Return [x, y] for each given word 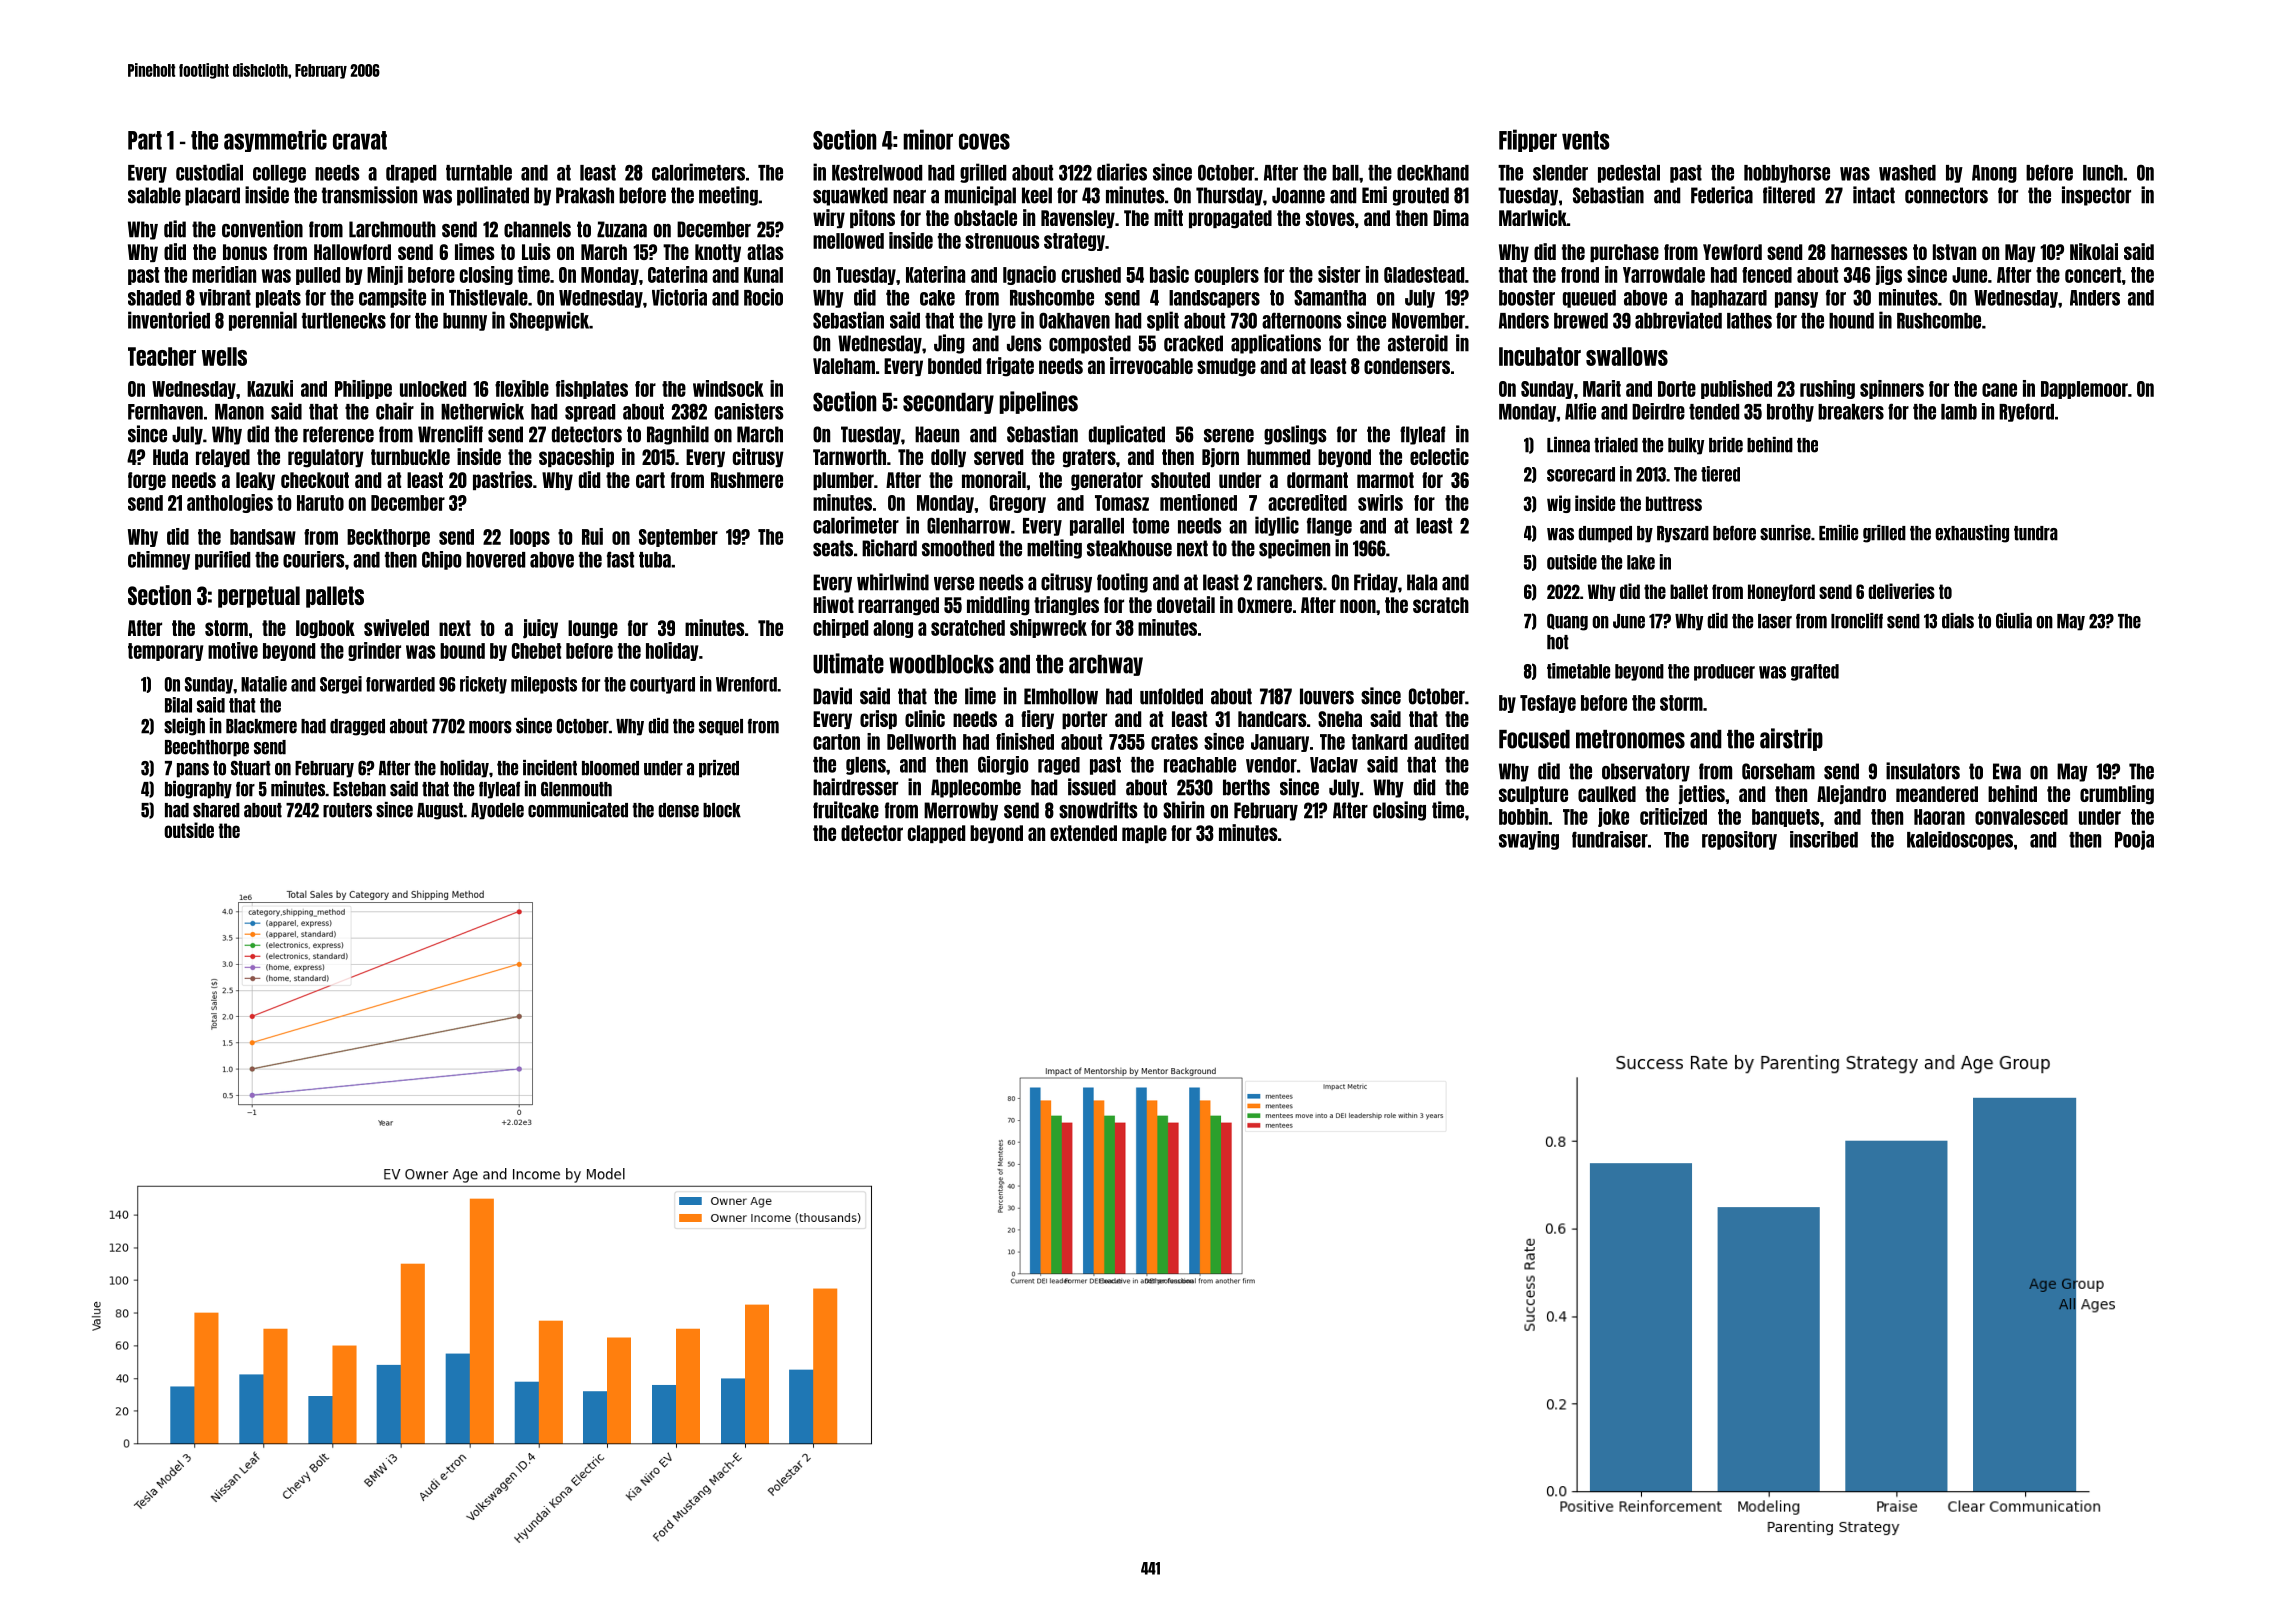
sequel [721, 727]
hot [1558, 642]
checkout [315, 480]
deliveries [1901, 591]
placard [212, 196]
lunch [2103, 173]
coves [984, 141]
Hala [1422, 582]
